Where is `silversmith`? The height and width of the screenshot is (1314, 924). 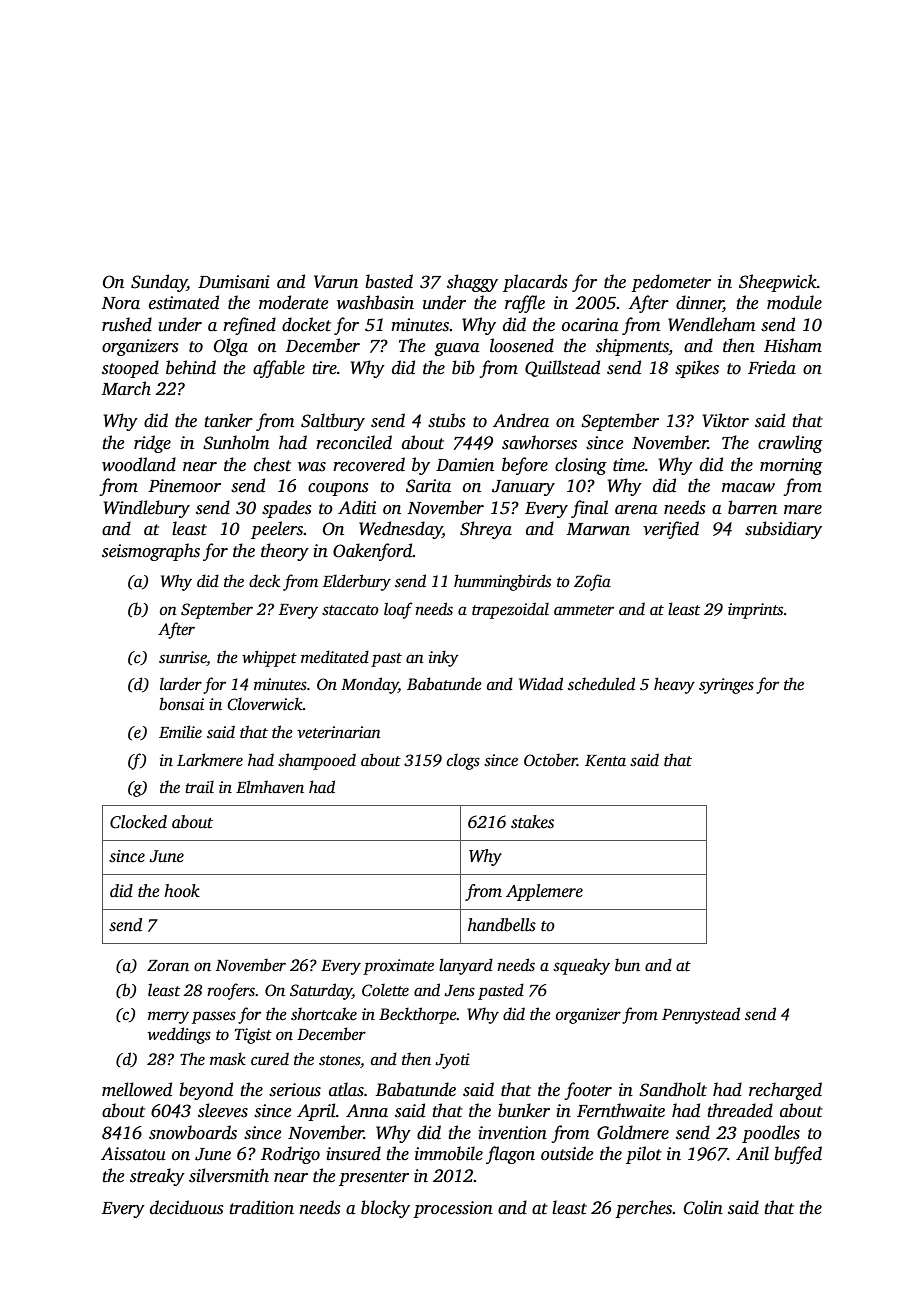
silversmith is located at coordinates (229, 1175).
